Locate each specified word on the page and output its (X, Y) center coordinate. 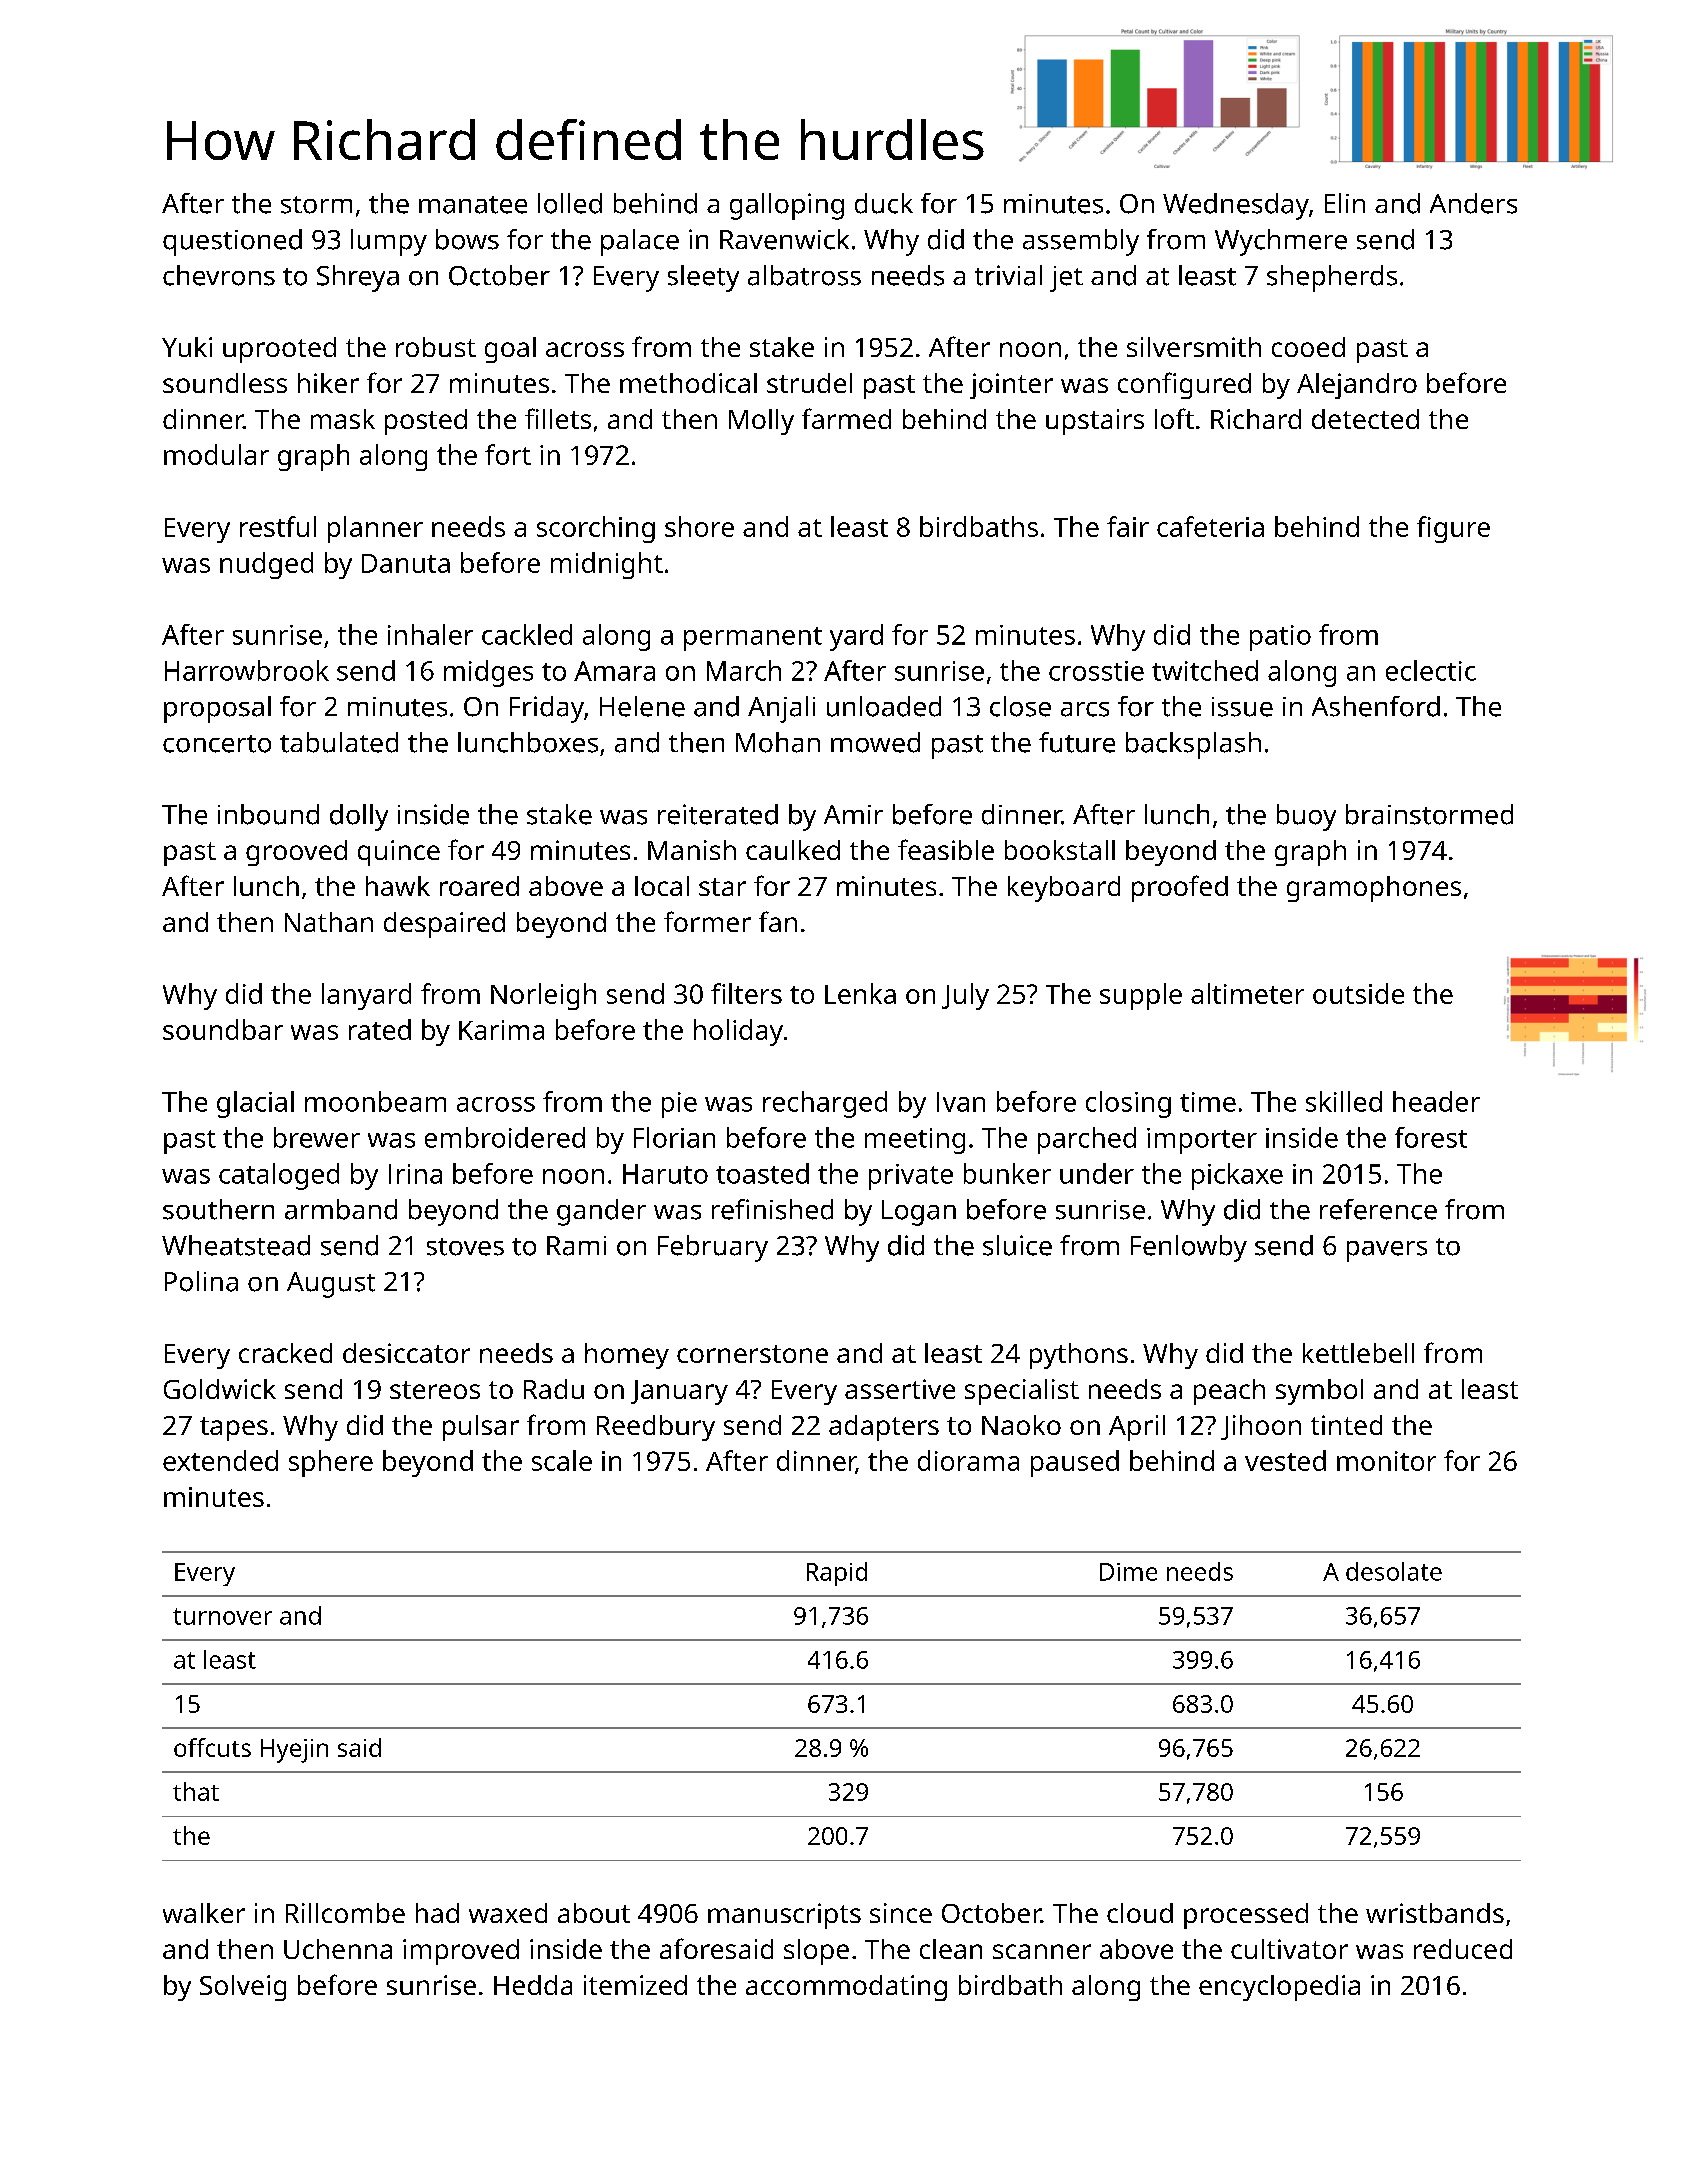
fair (1128, 526)
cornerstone (752, 1354)
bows (467, 239)
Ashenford (1376, 706)
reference (1378, 1209)
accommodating (846, 1988)
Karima (501, 1030)
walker (204, 1913)
